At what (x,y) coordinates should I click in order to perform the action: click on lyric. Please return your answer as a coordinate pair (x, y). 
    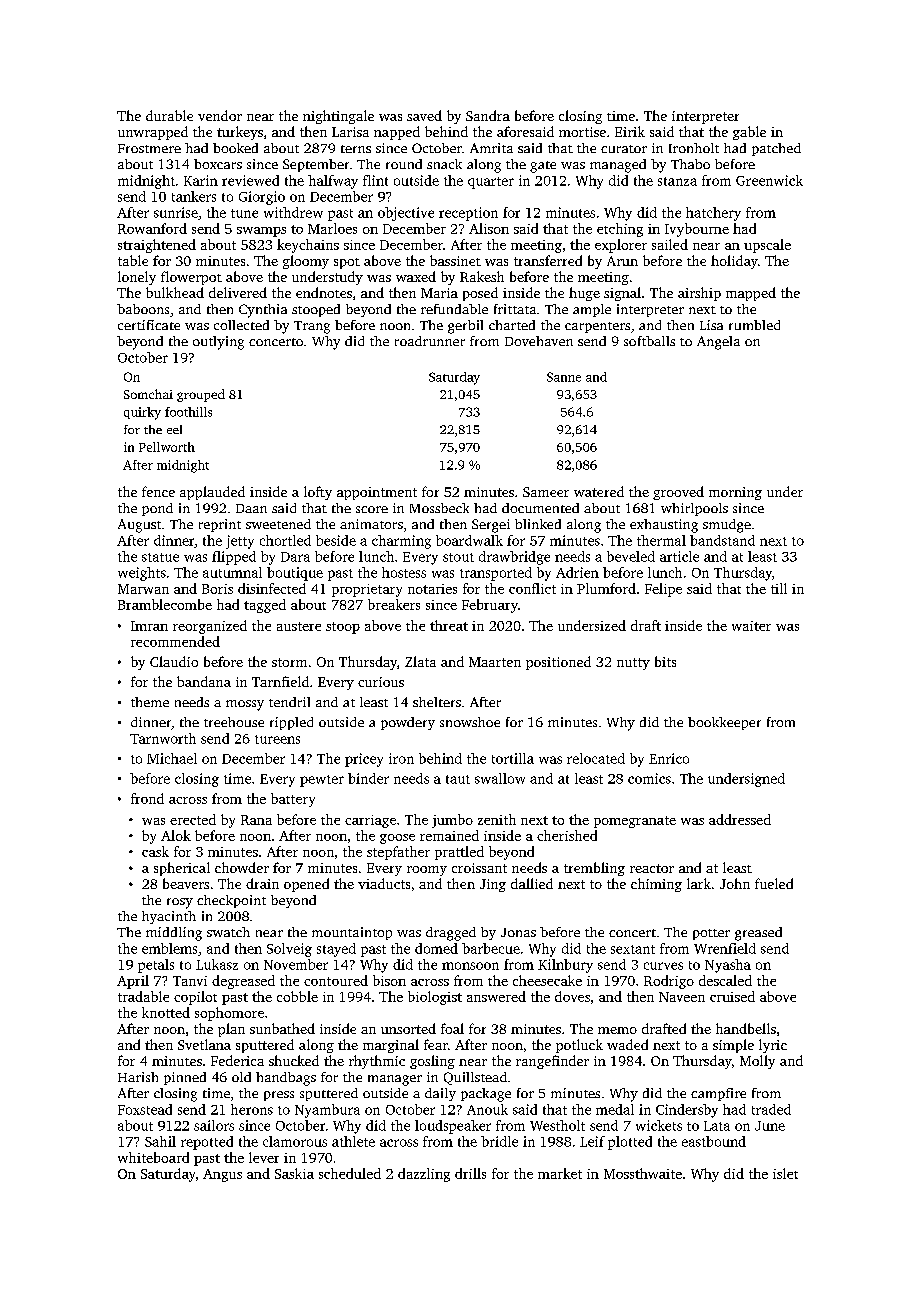
    Looking at the image, I should click on (773, 1046).
